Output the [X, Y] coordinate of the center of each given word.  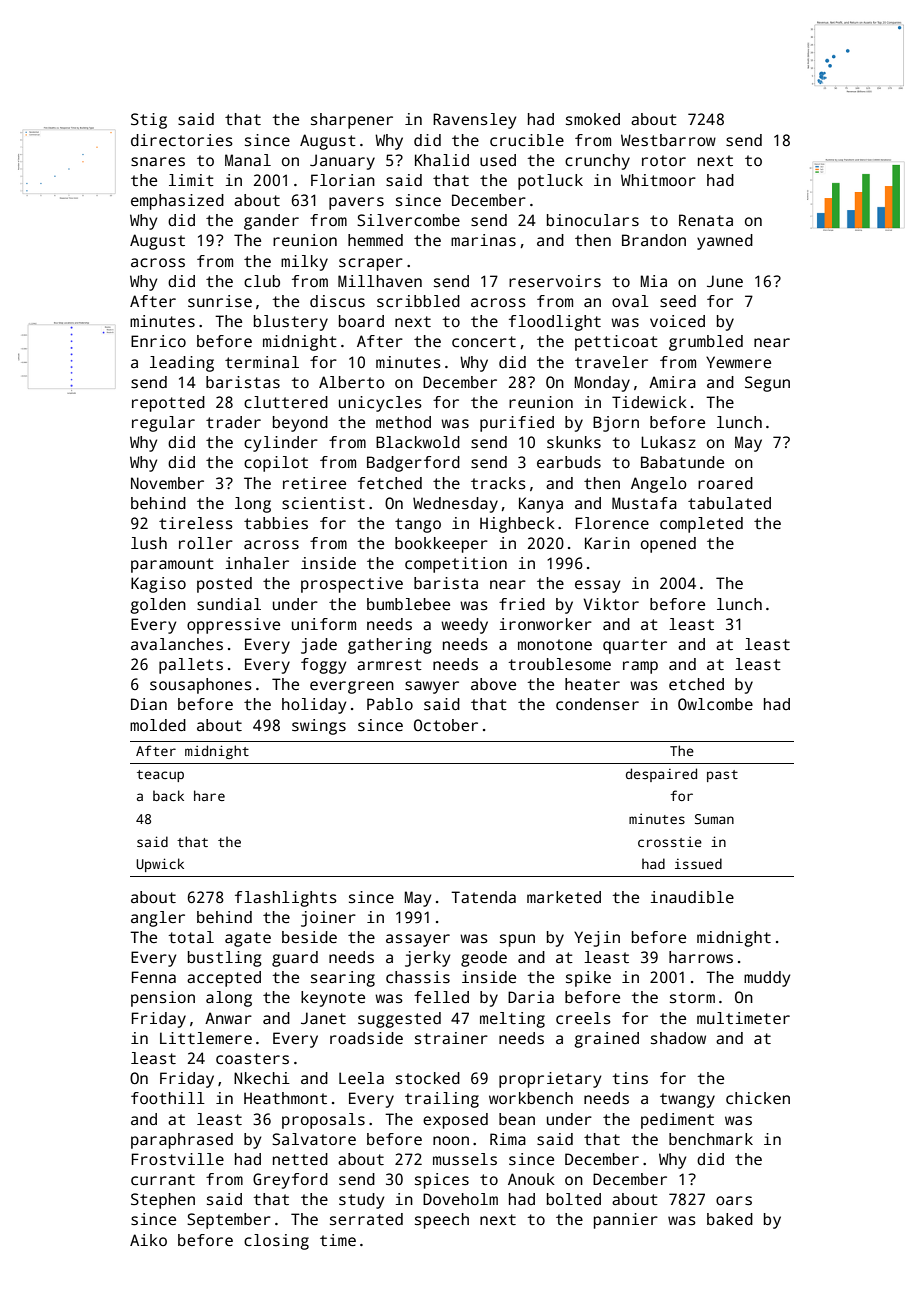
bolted [574, 1199]
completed [701, 525]
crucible [527, 140]
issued [698, 863]
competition [456, 565]
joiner [328, 919]
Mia [654, 281]
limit [191, 180]
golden [158, 606]
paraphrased [182, 1141]
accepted [224, 979]
